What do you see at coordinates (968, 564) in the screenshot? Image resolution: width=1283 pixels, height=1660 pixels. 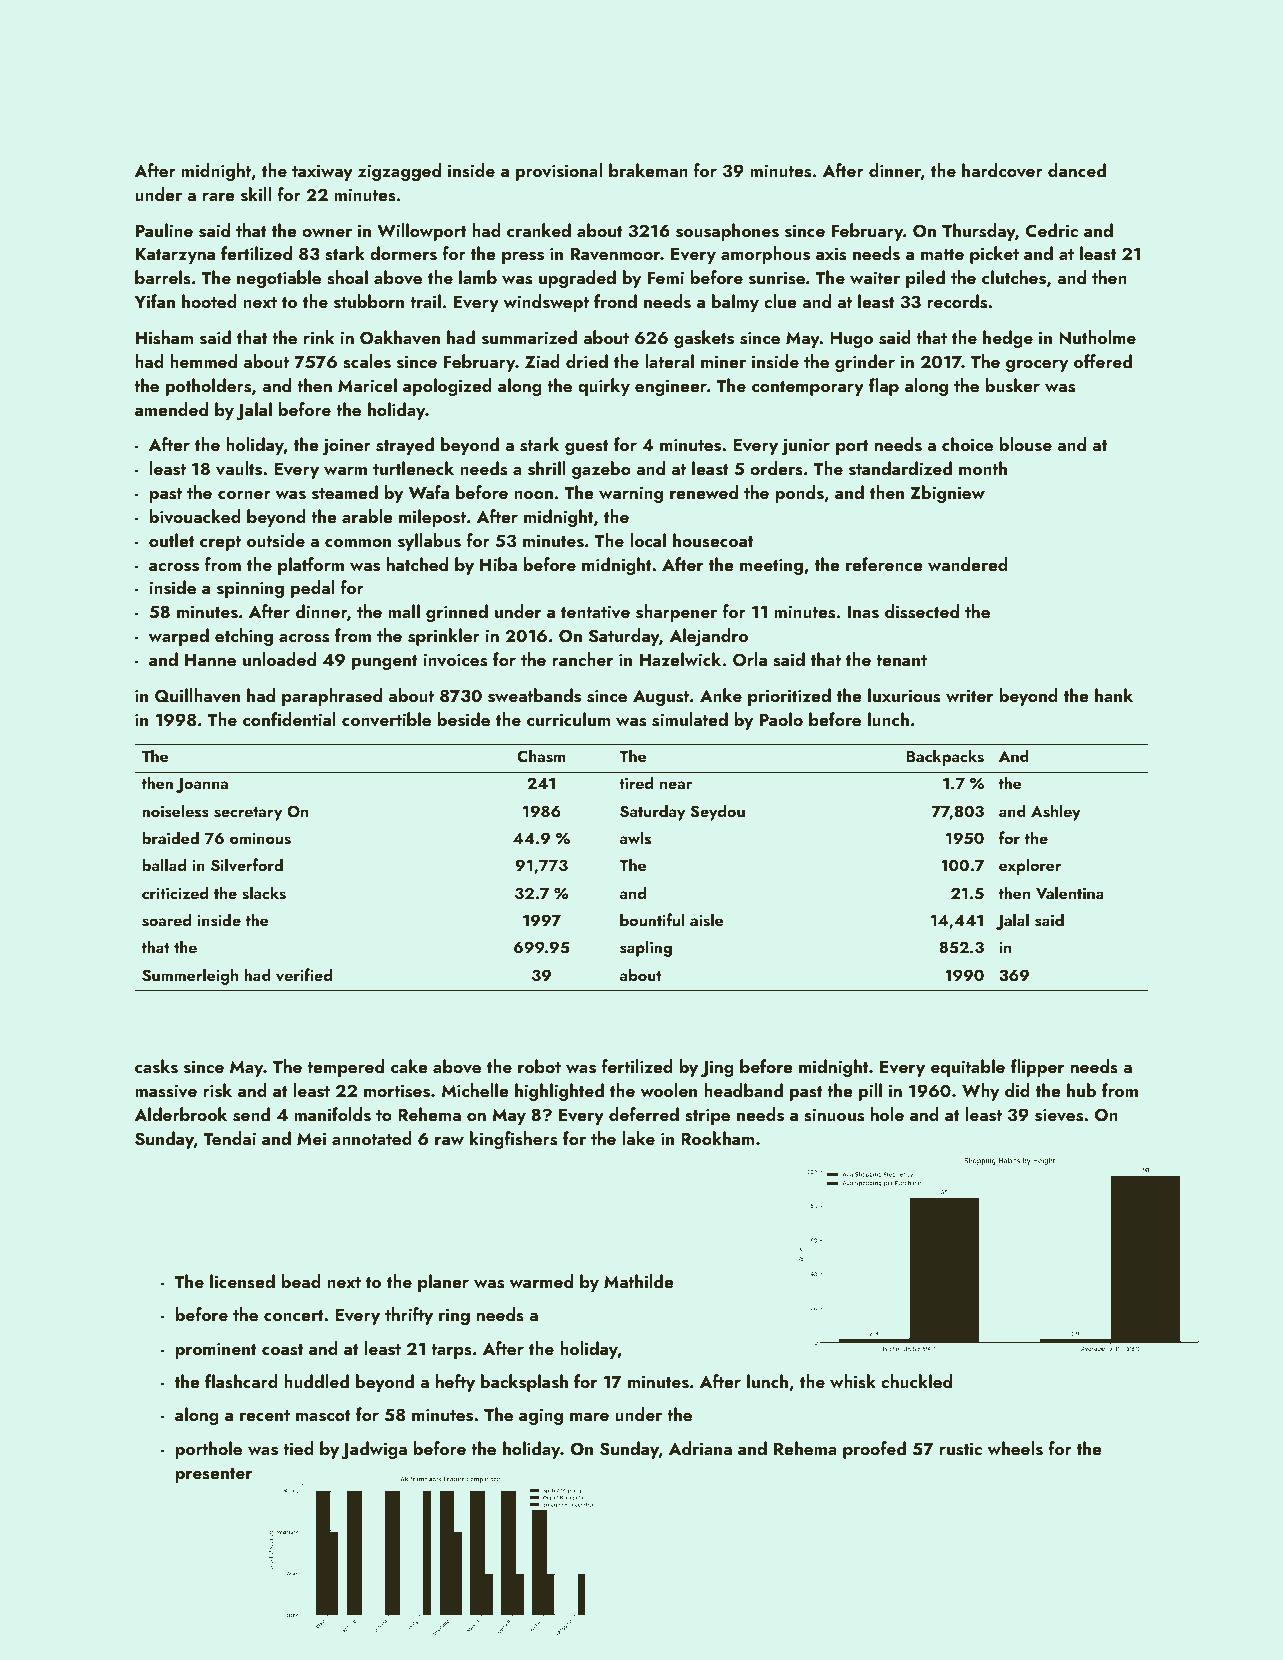 I see `wandered` at bounding box center [968, 564].
